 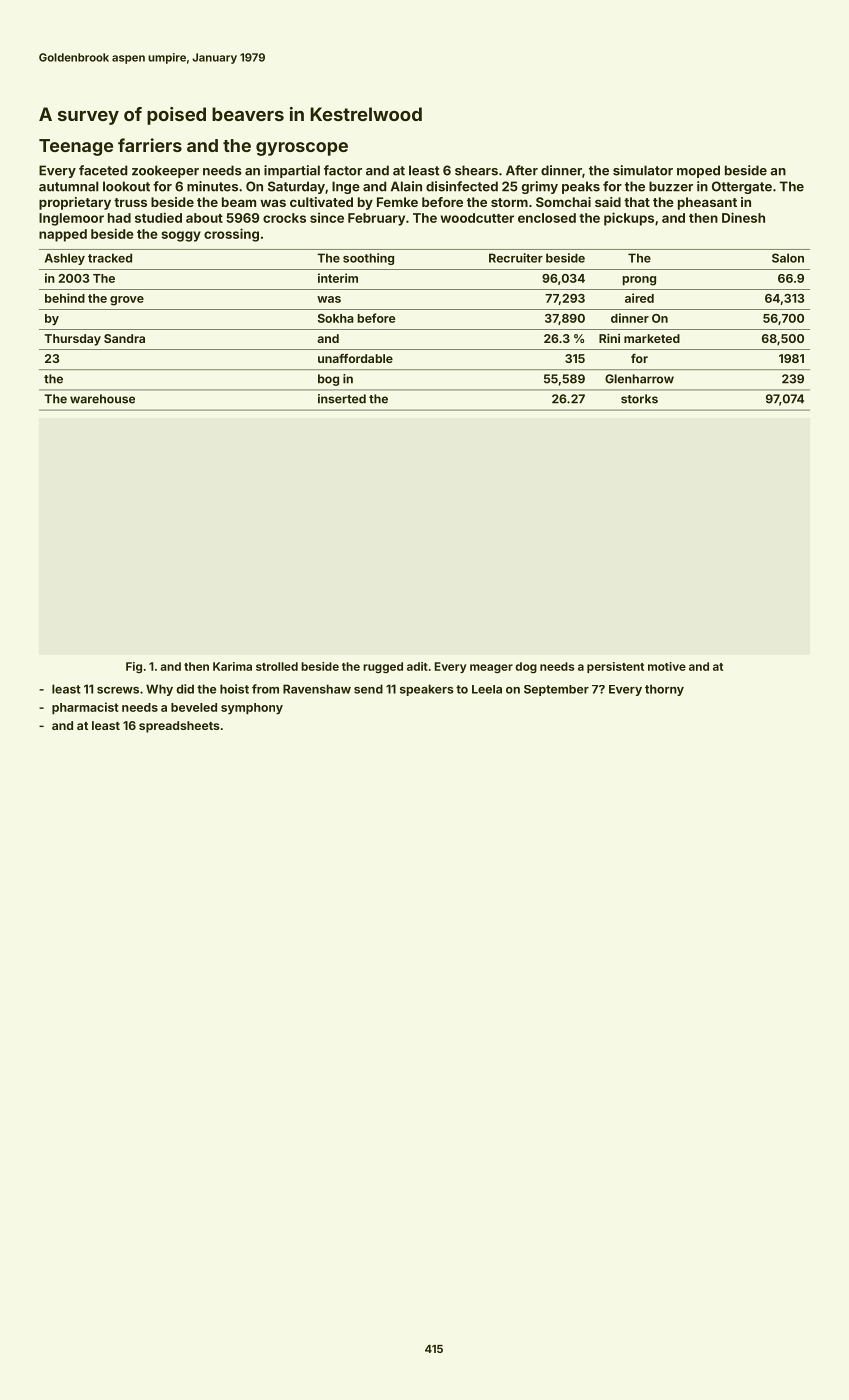 What do you see at coordinates (194, 707) in the screenshot?
I see `beveled` at bounding box center [194, 707].
